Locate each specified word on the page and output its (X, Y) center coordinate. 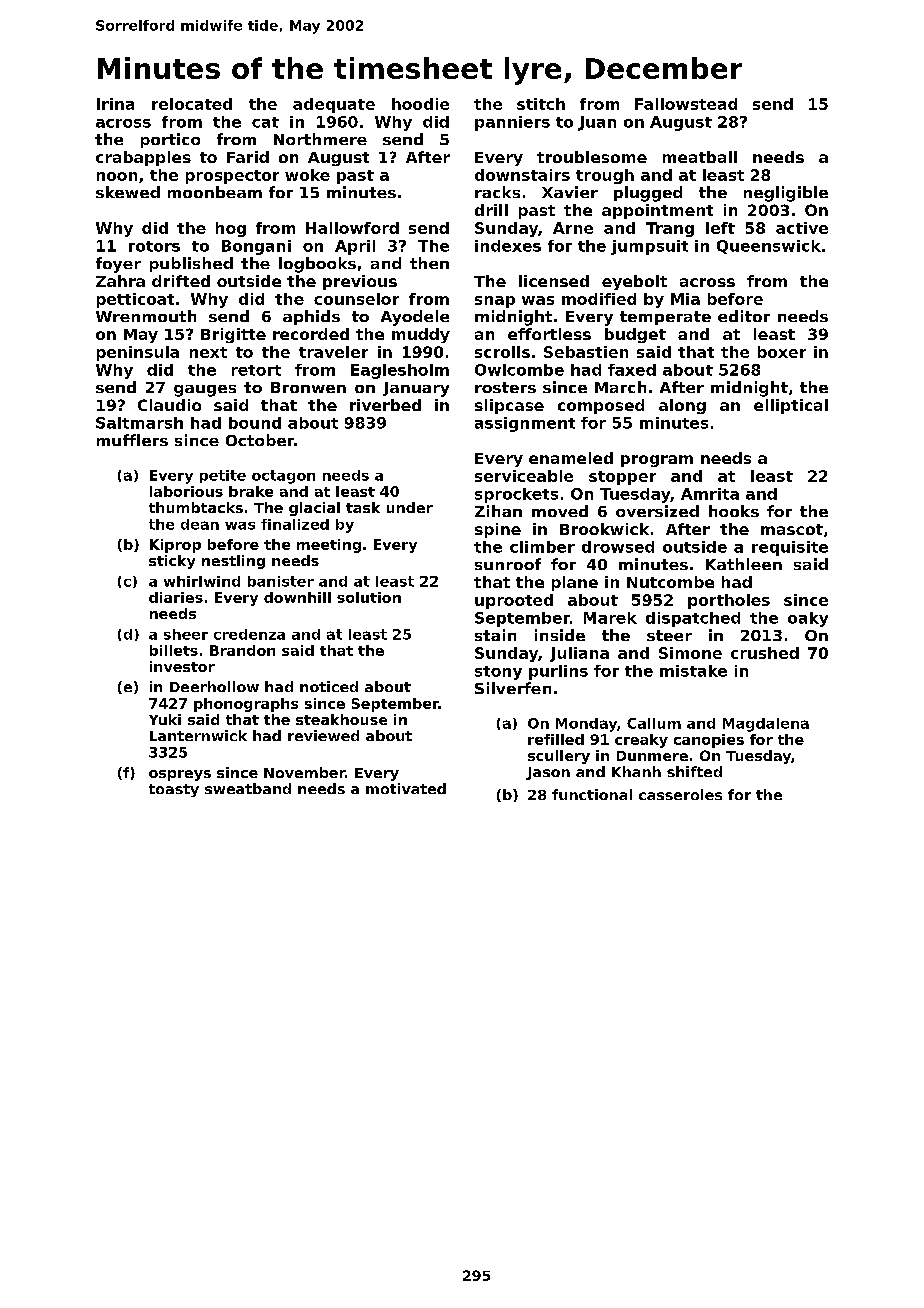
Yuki (165, 719)
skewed (128, 192)
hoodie (420, 104)
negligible (786, 194)
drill (491, 210)
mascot (792, 529)
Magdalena (766, 725)
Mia (685, 299)
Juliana (579, 654)
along (682, 406)
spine (498, 530)
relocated (192, 104)
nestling (233, 562)
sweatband (248, 788)
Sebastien (586, 352)
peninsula (138, 353)
